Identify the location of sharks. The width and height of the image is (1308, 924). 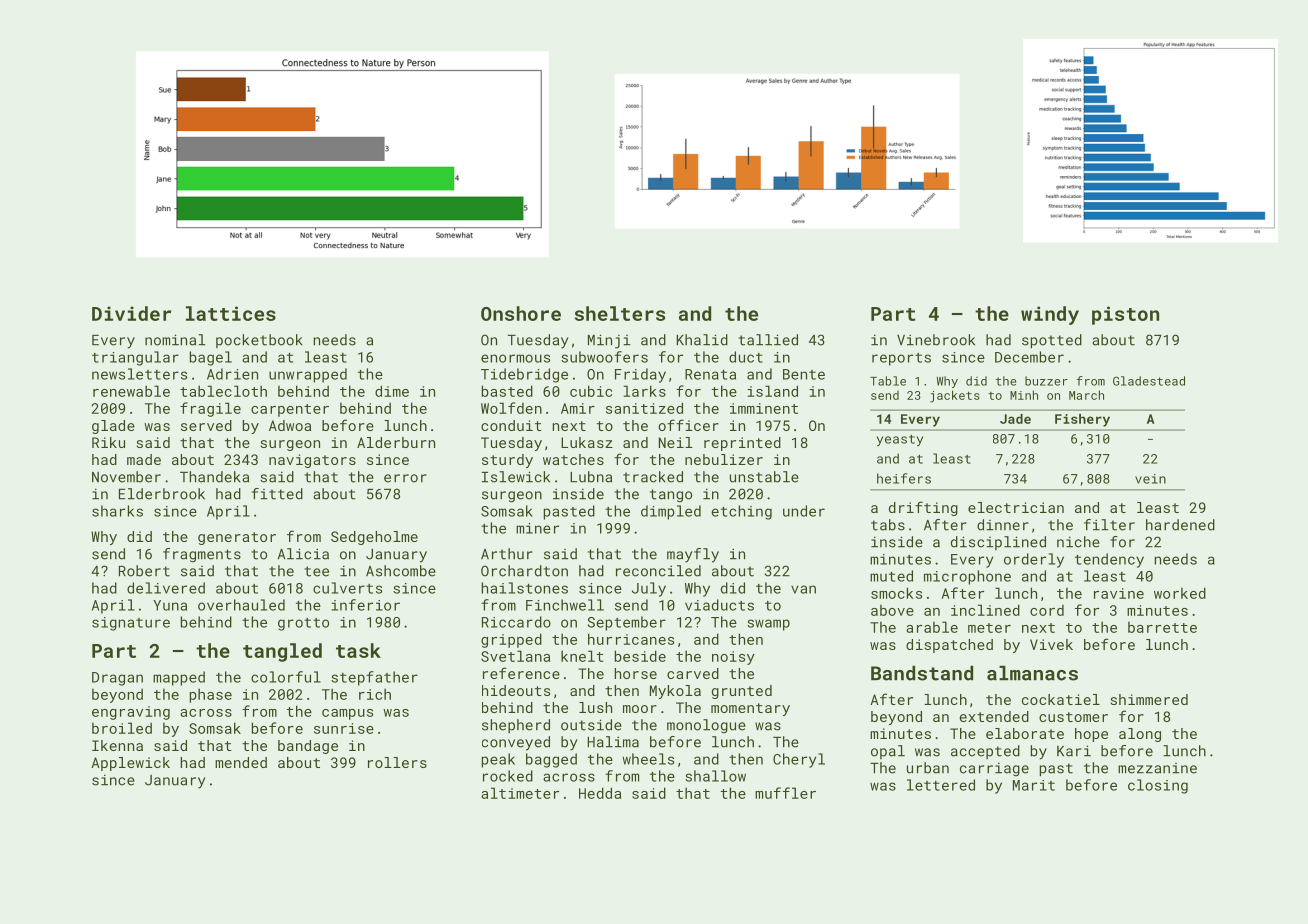
(117, 511).
